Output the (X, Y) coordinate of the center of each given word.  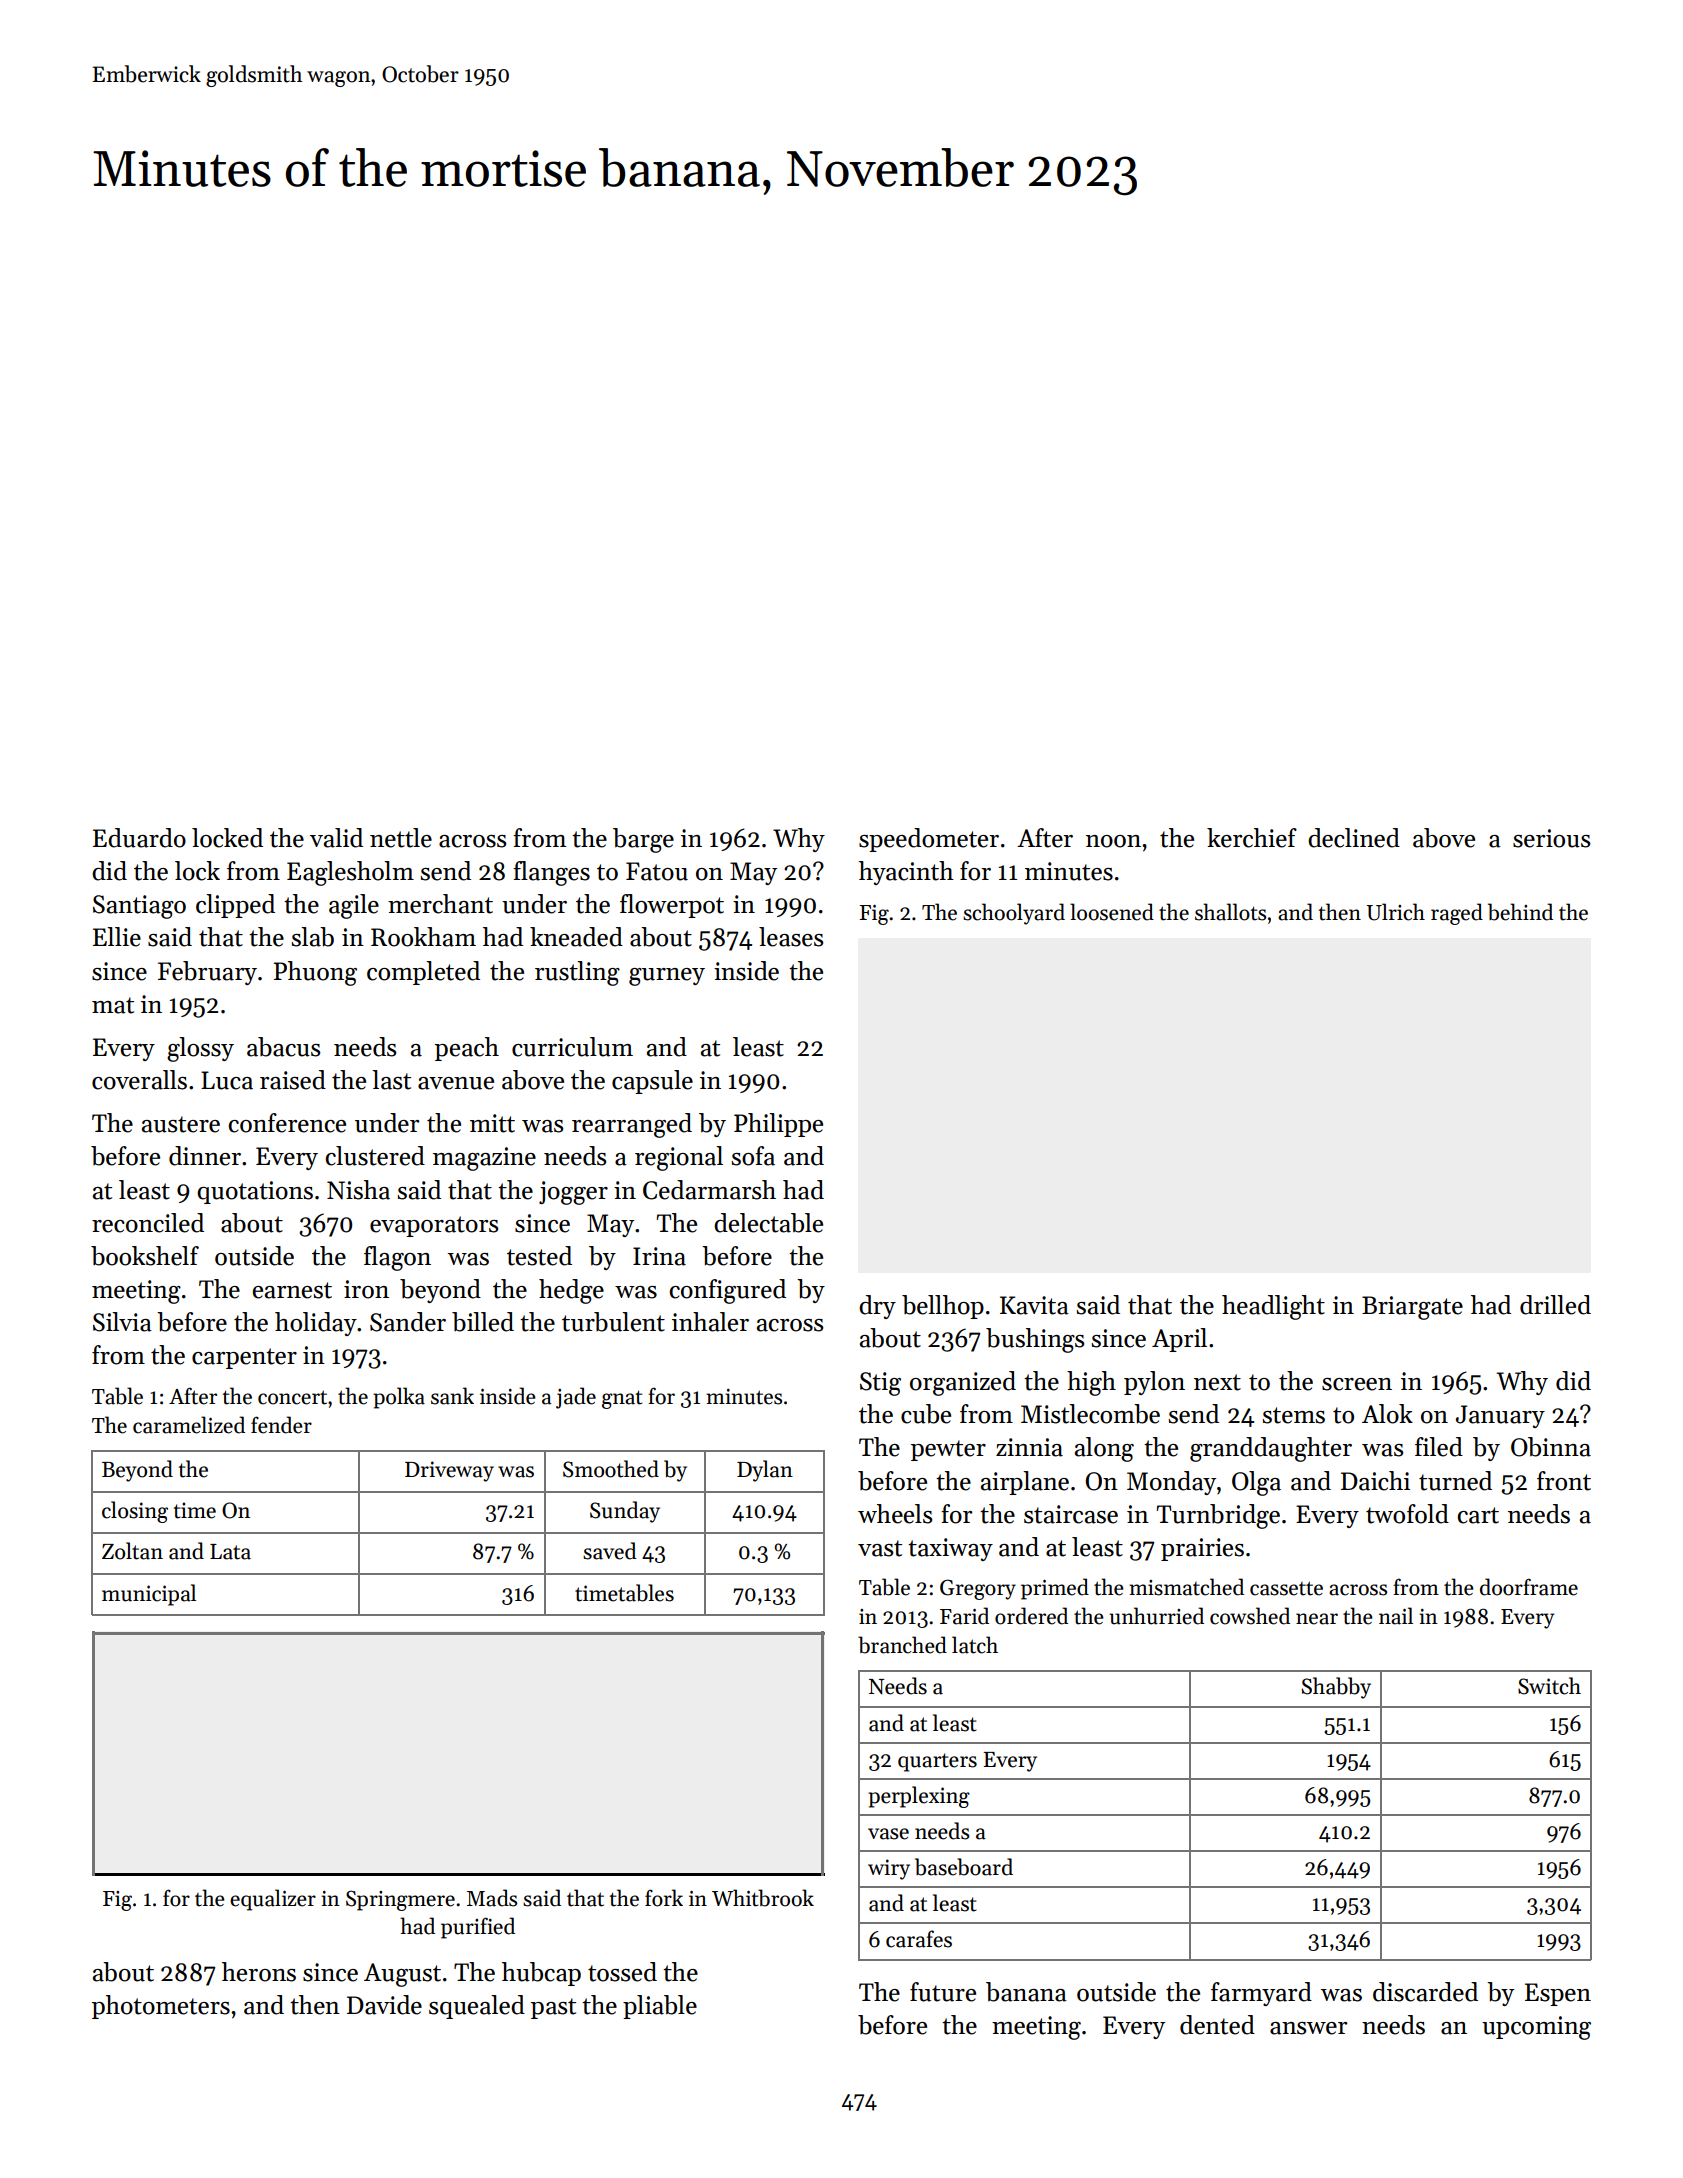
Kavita (1034, 1305)
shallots (1230, 912)
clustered (375, 1156)
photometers (161, 2007)
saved (610, 1551)
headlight (1273, 1307)
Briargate (1412, 1308)
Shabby (1336, 1688)
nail (1396, 1616)
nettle (401, 838)
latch (975, 1645)
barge (643, 840)
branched (902, 1645)
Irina (659, 1256)
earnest (292, 1290)
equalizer (273, 1900)
